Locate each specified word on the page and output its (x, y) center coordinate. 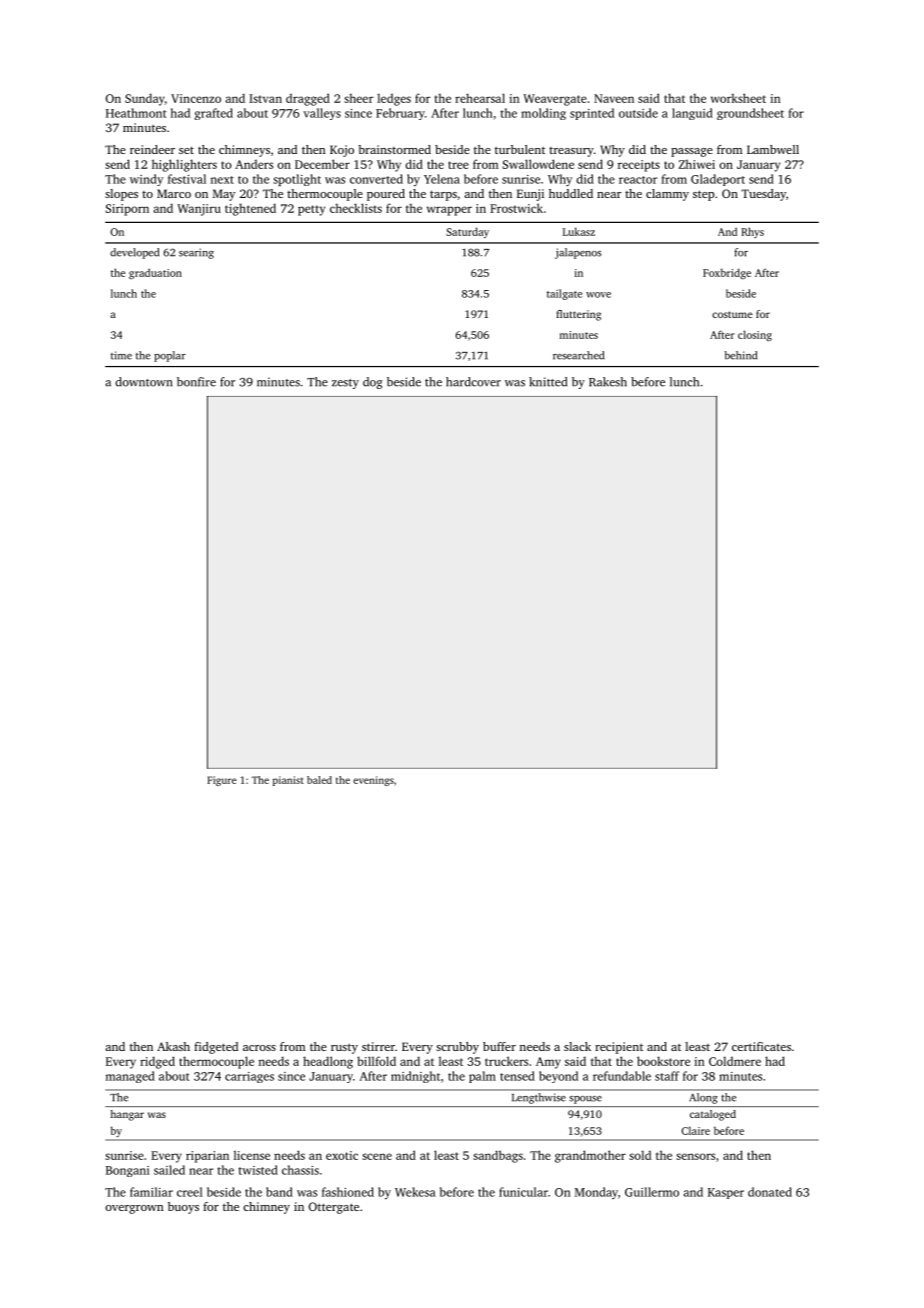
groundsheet (750, 114)
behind (740, 355)
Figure (222, 781)
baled (319, 780)
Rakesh (608, 382)
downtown (143, 382)
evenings (373, 781)
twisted (258, 1170)
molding (543, 114)
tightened (250, 209)
